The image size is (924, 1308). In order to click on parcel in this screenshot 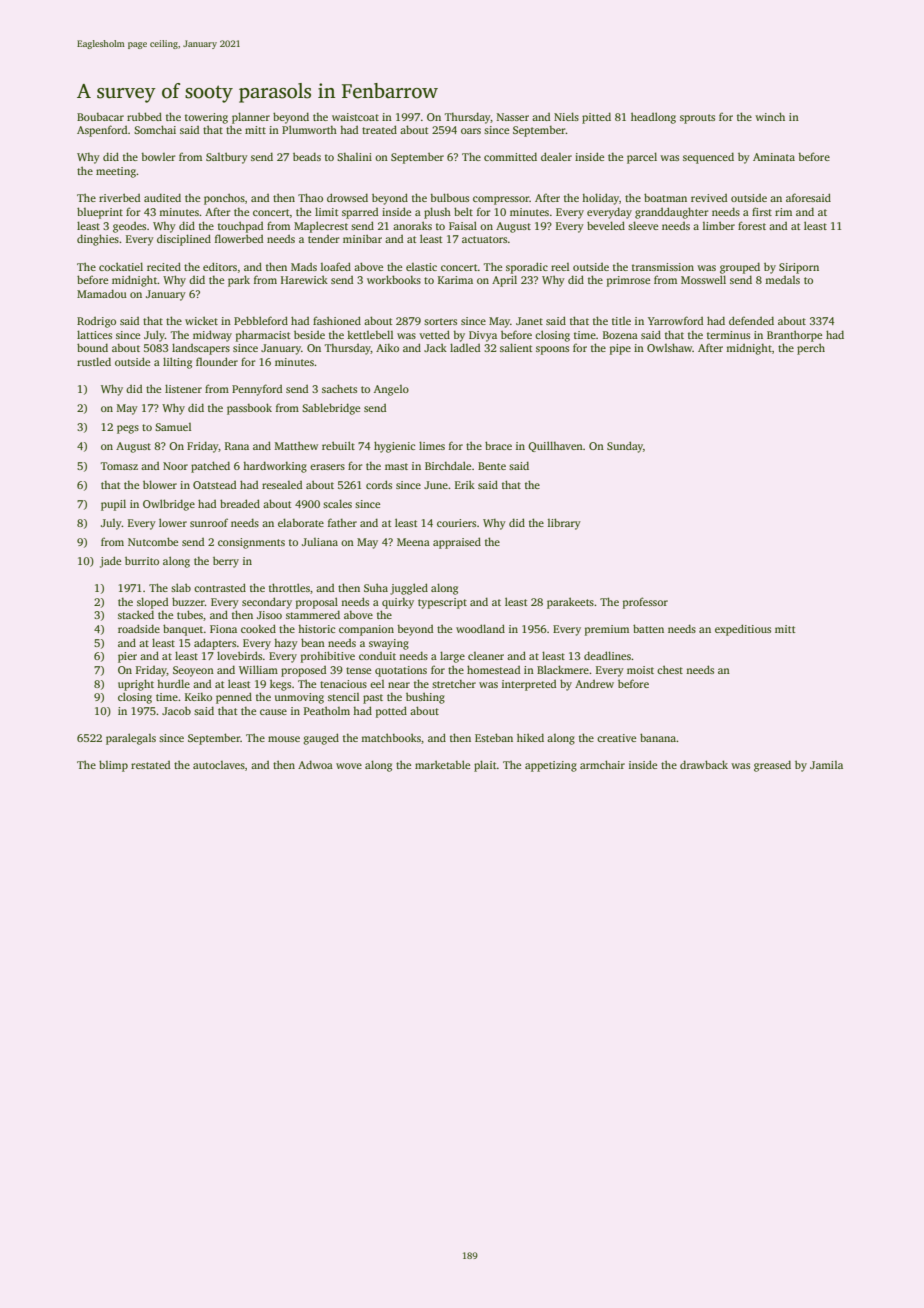, I will do `click(642, 158)`.
